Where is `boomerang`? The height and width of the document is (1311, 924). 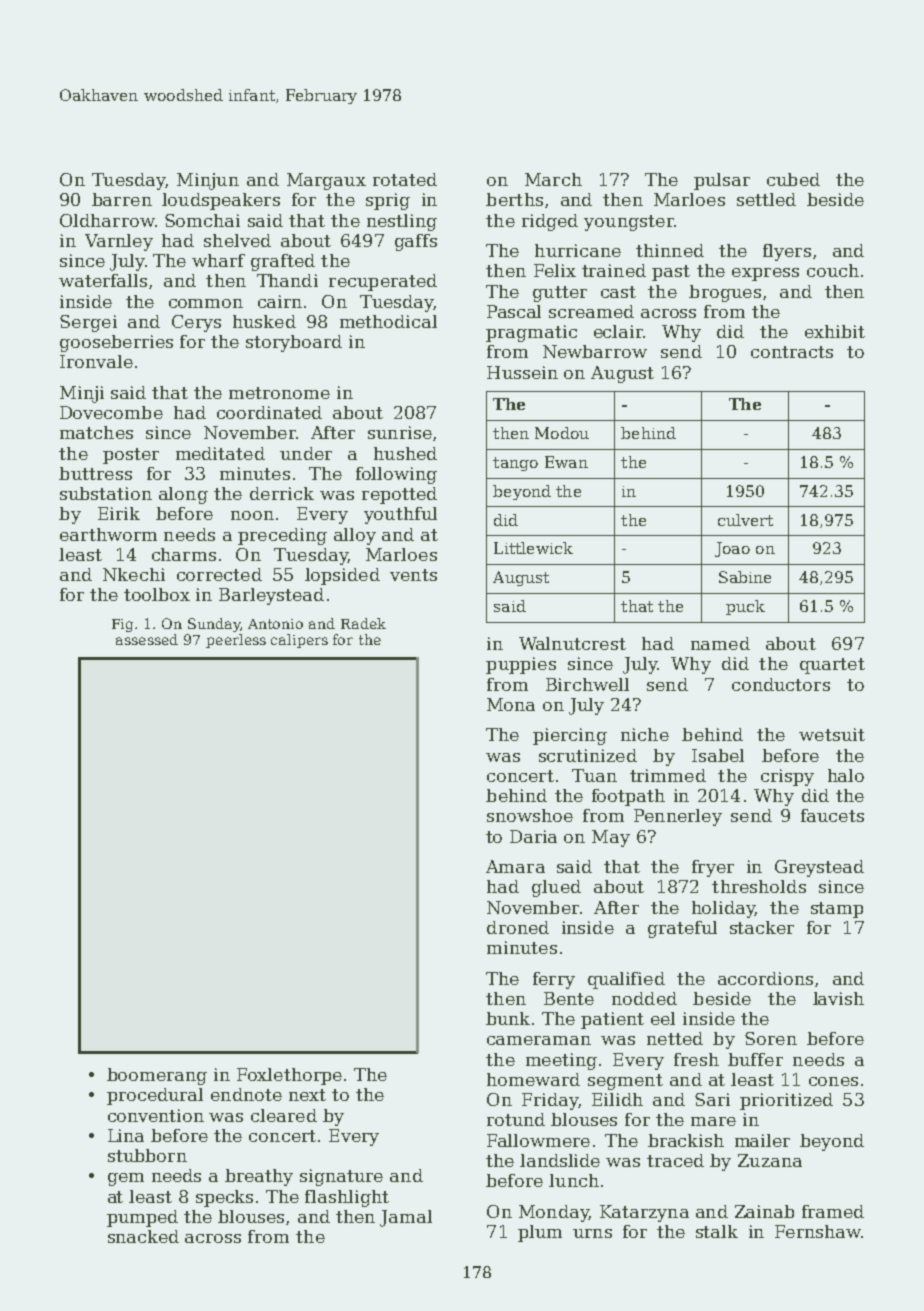 boomerang is located at coordinates (157, 1076).
